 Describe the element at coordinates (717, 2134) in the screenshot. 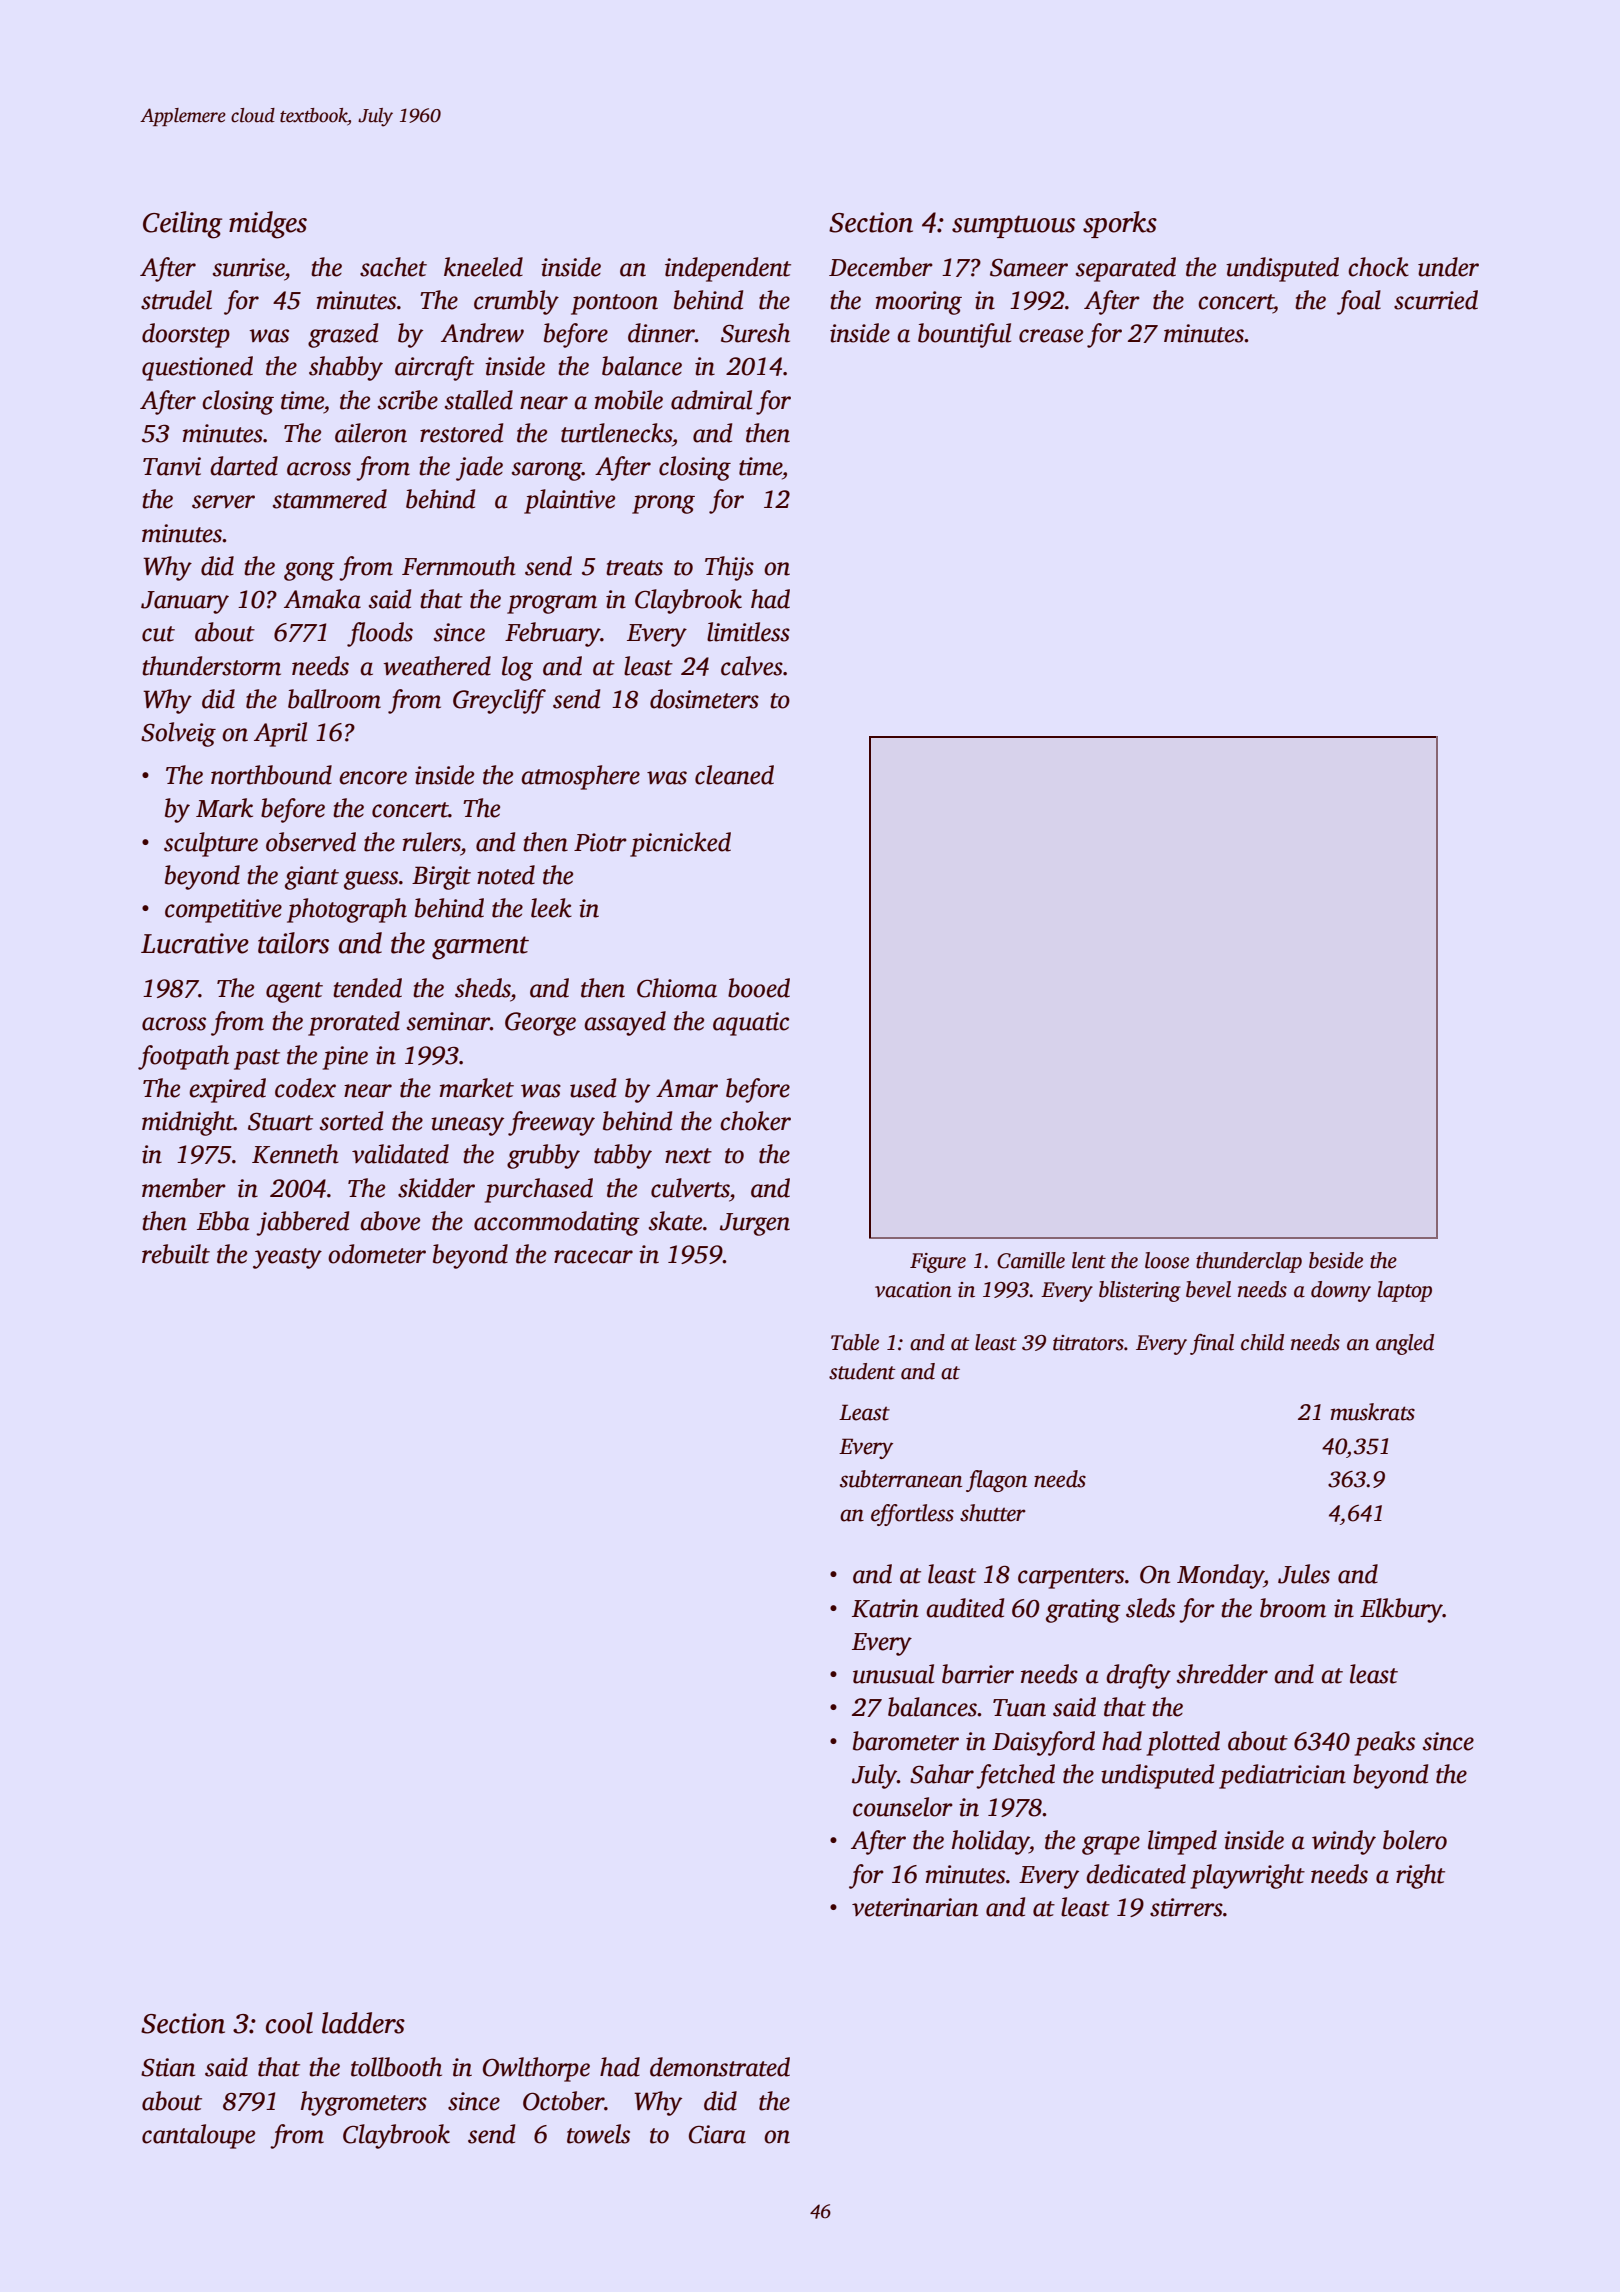

I see `Ciara` at that location.
